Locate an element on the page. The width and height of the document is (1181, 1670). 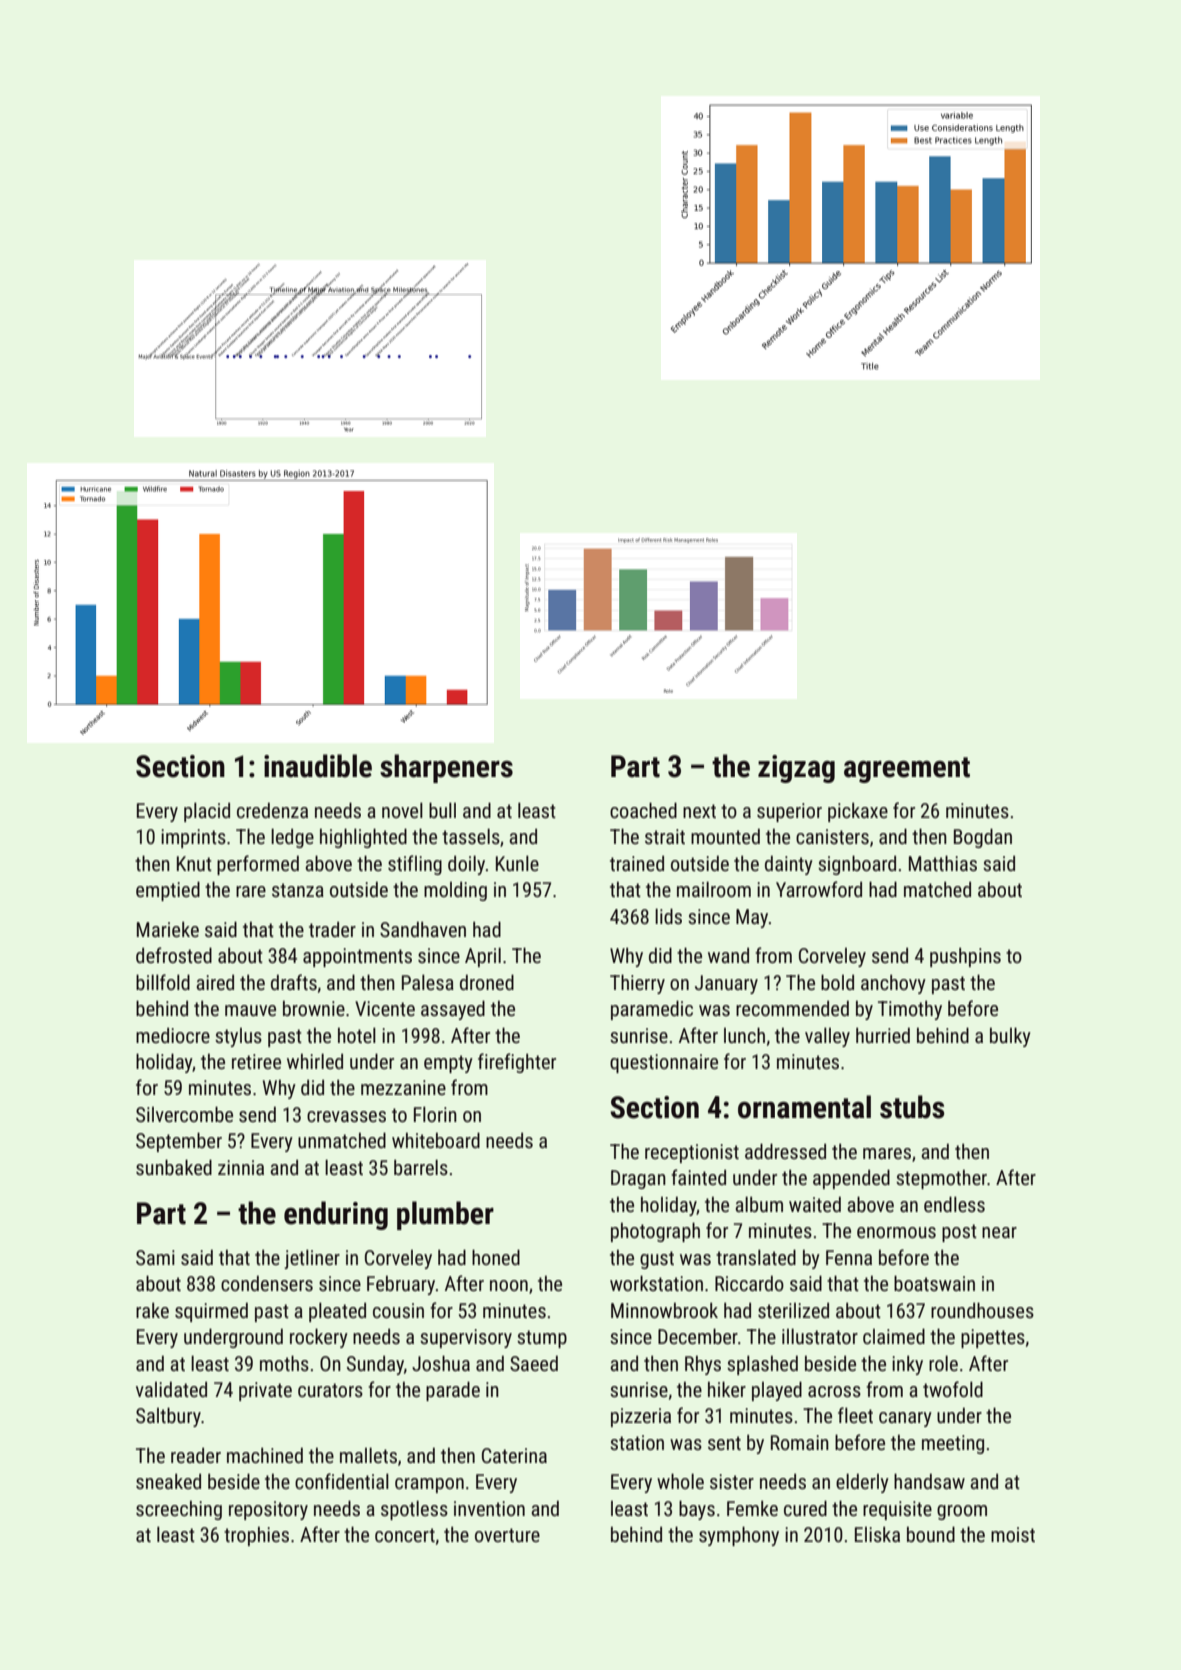
bulky is located at coordinates (1010, 1037).
